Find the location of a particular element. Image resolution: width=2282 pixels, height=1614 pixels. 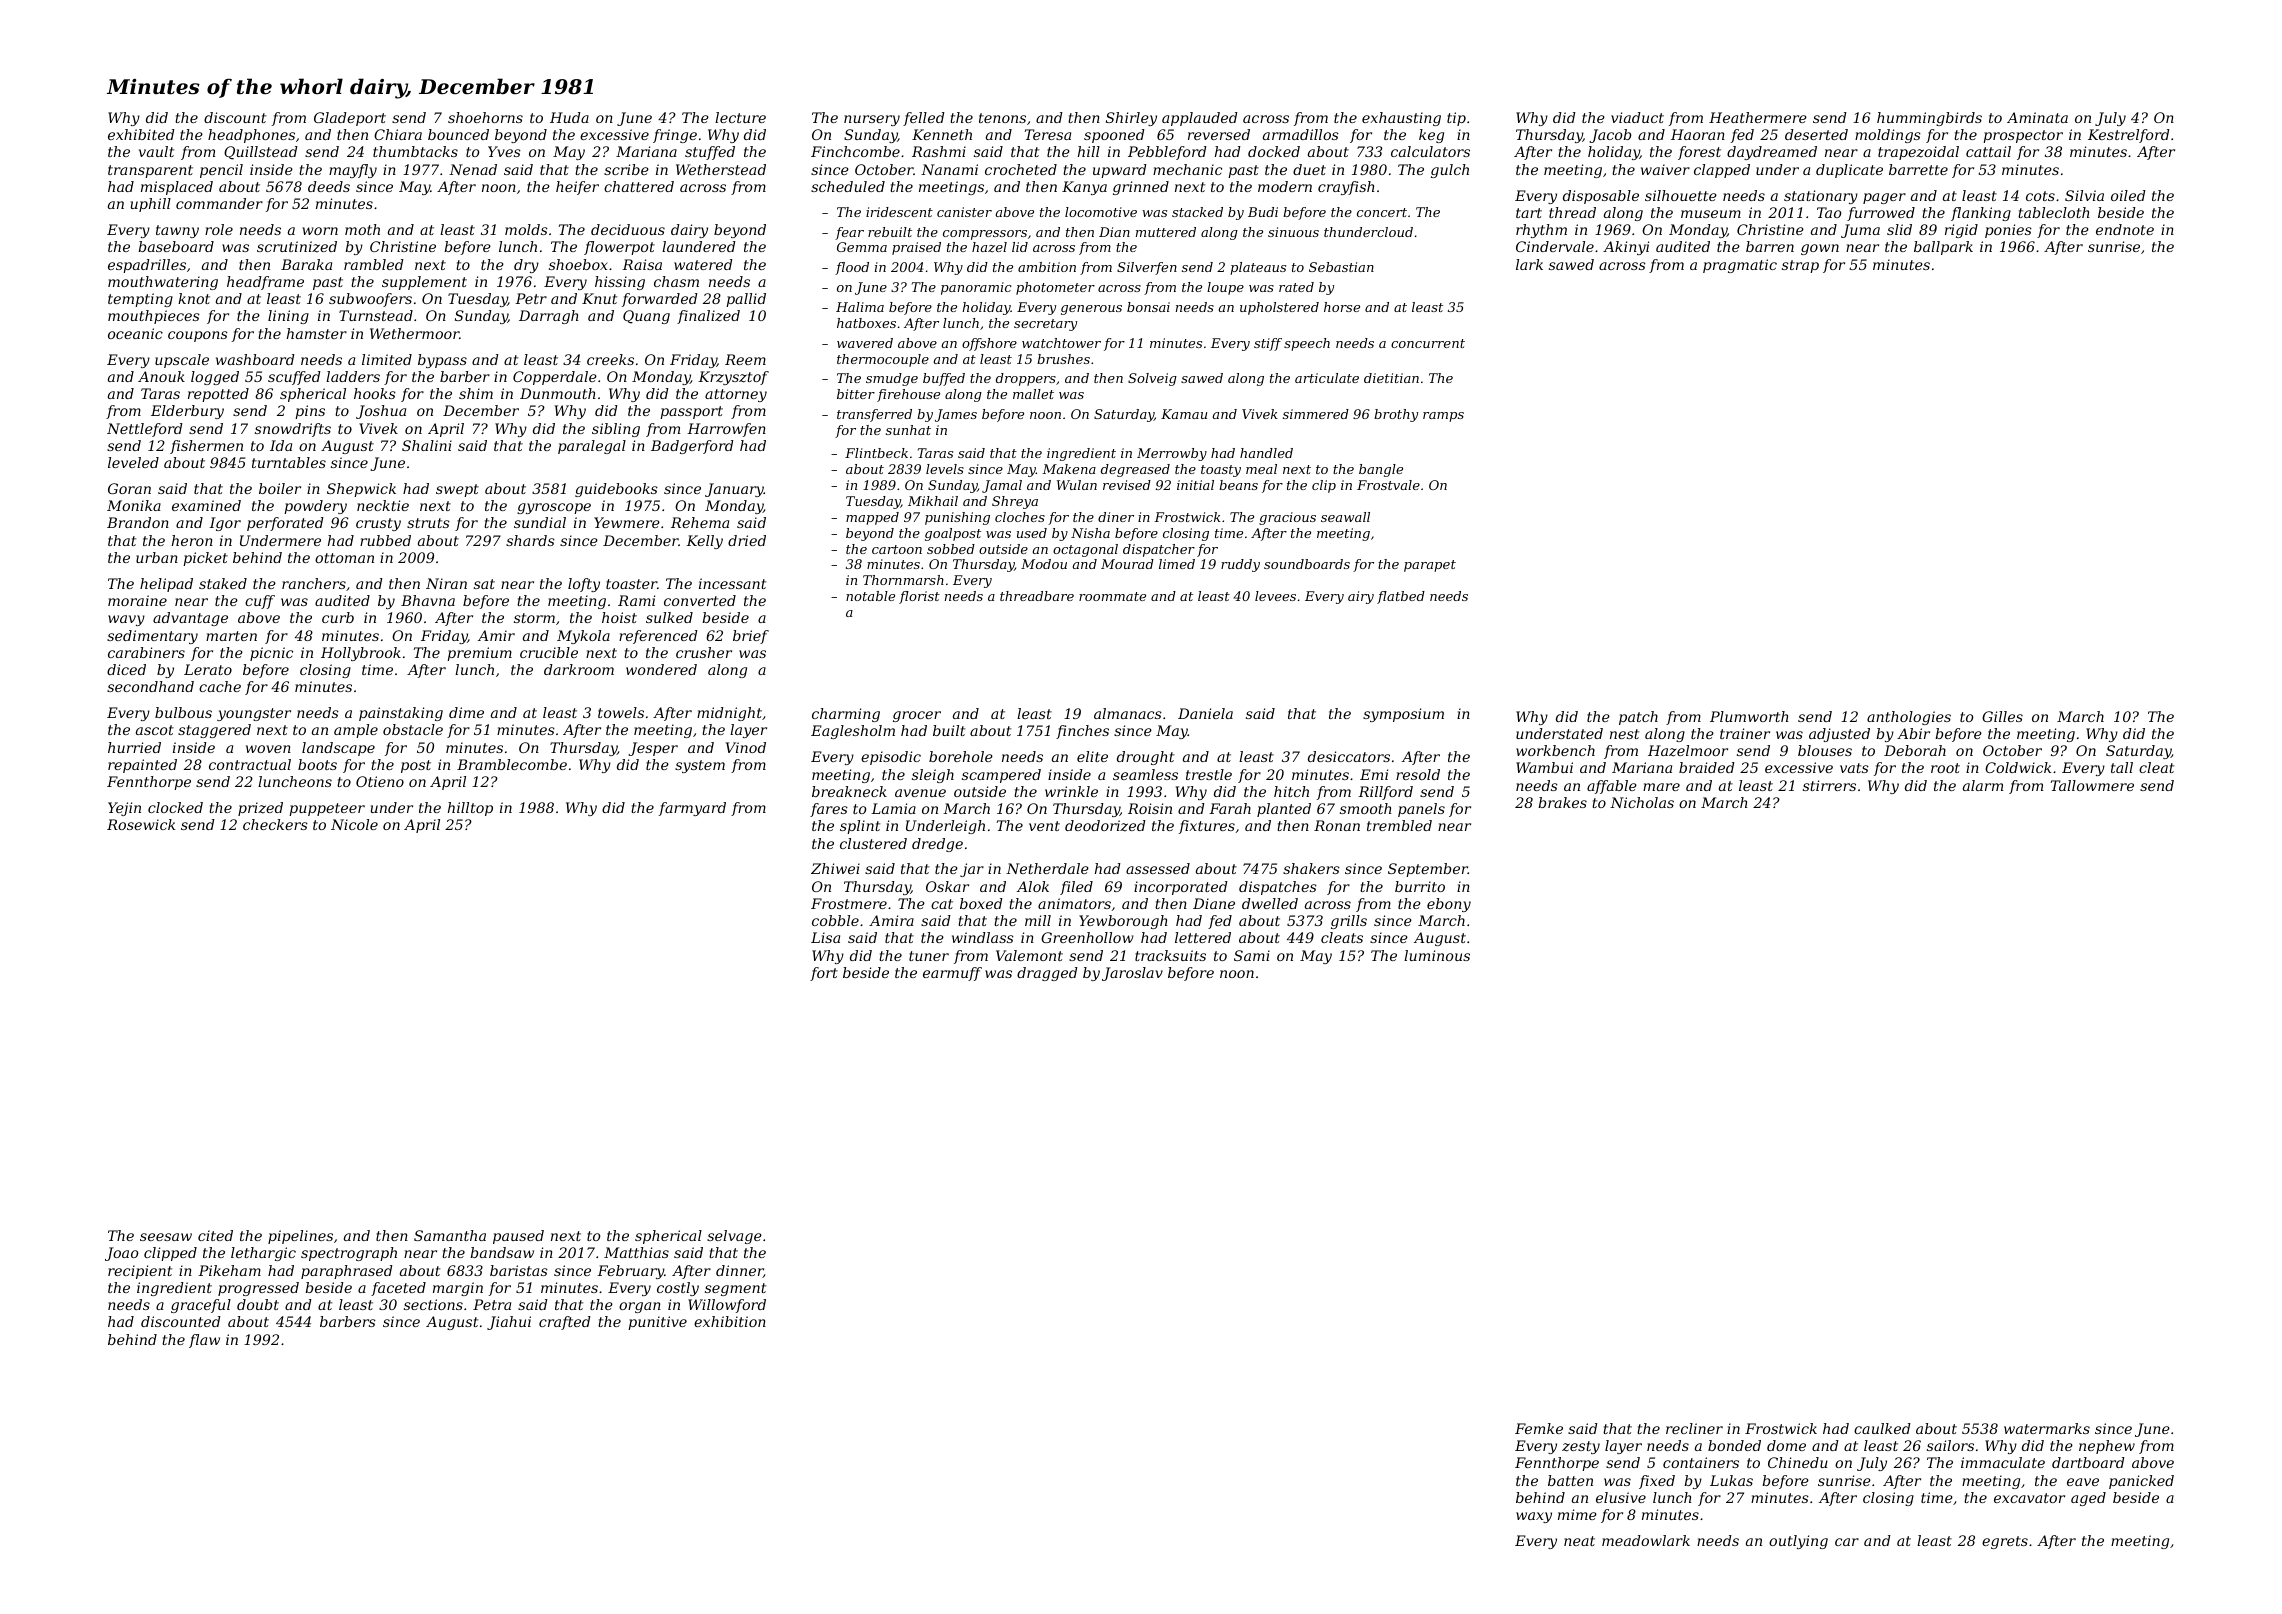

exhausting is located at coordinates (1401, 119).
